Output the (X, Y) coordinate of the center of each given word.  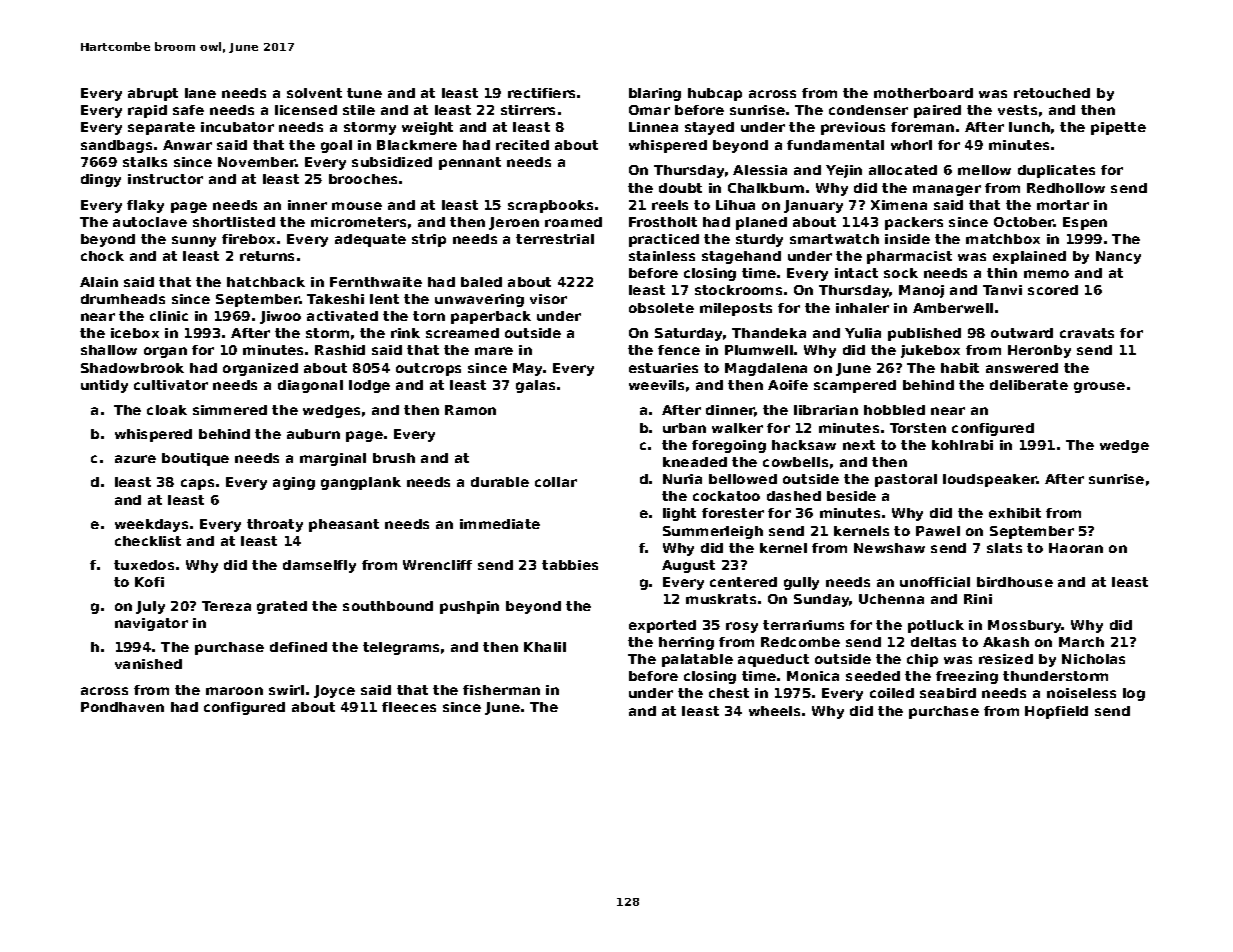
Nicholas (1093, 659)
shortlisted (234, 222)
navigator (151, 624)
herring (686, 643)
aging (294, 483)
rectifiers (541, 93)
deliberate (1029, 385)
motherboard (923, 93)
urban (684, 428)
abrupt (153, 94)
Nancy (1118, 257)
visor (548, 299)
